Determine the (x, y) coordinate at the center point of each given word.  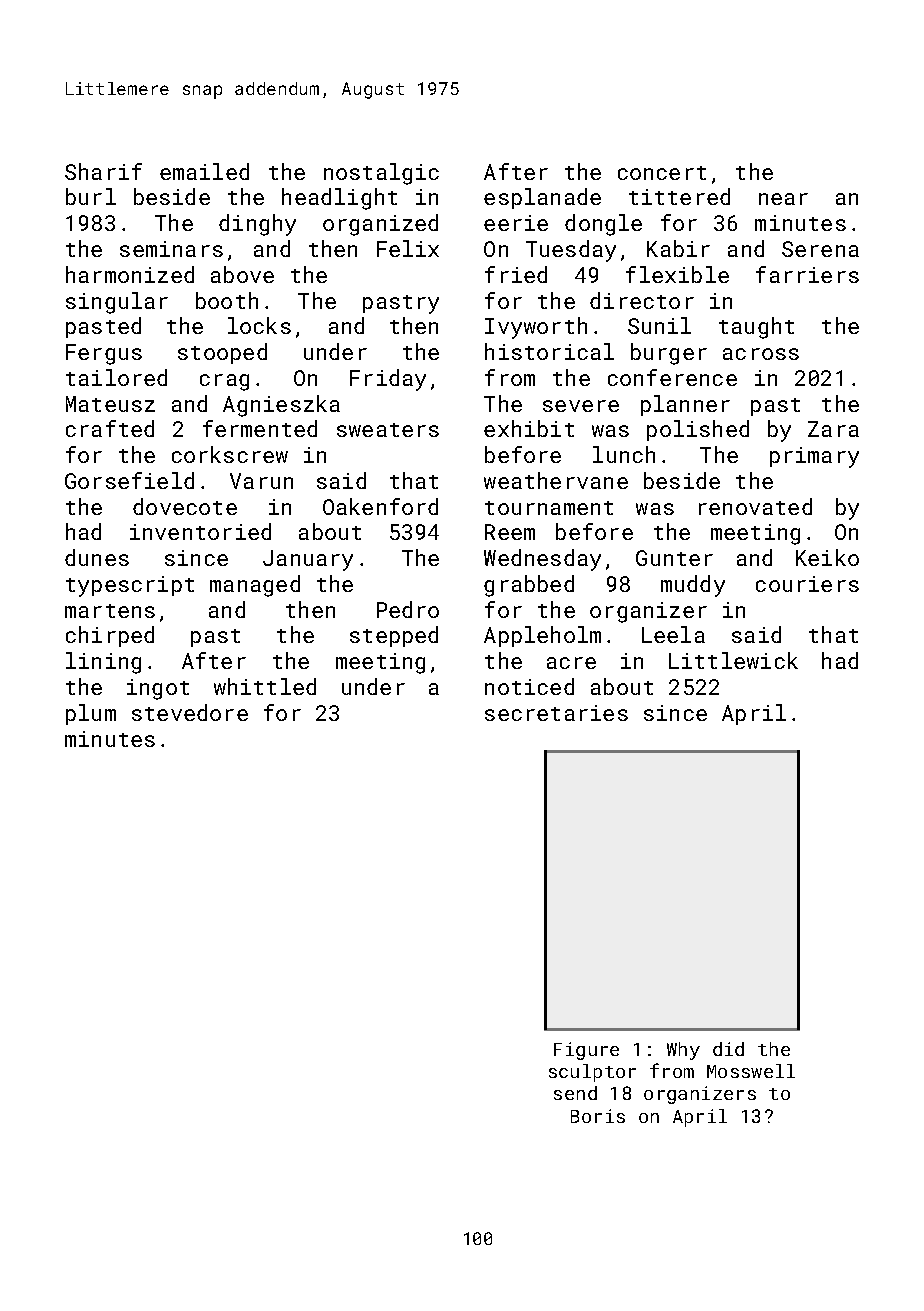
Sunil (659, 325)
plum (91, 714)
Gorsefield (129, 480)
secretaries (556, 713)
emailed (204, 171)
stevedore (190, 712)
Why (683, 1051)
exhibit (529, 428)
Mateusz (110, 404)
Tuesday (571, 251)
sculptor (592, 1073)
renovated (755, 506)
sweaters (388, 430)
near (783, 199)
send (575, 1093)
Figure (586, 1051)
